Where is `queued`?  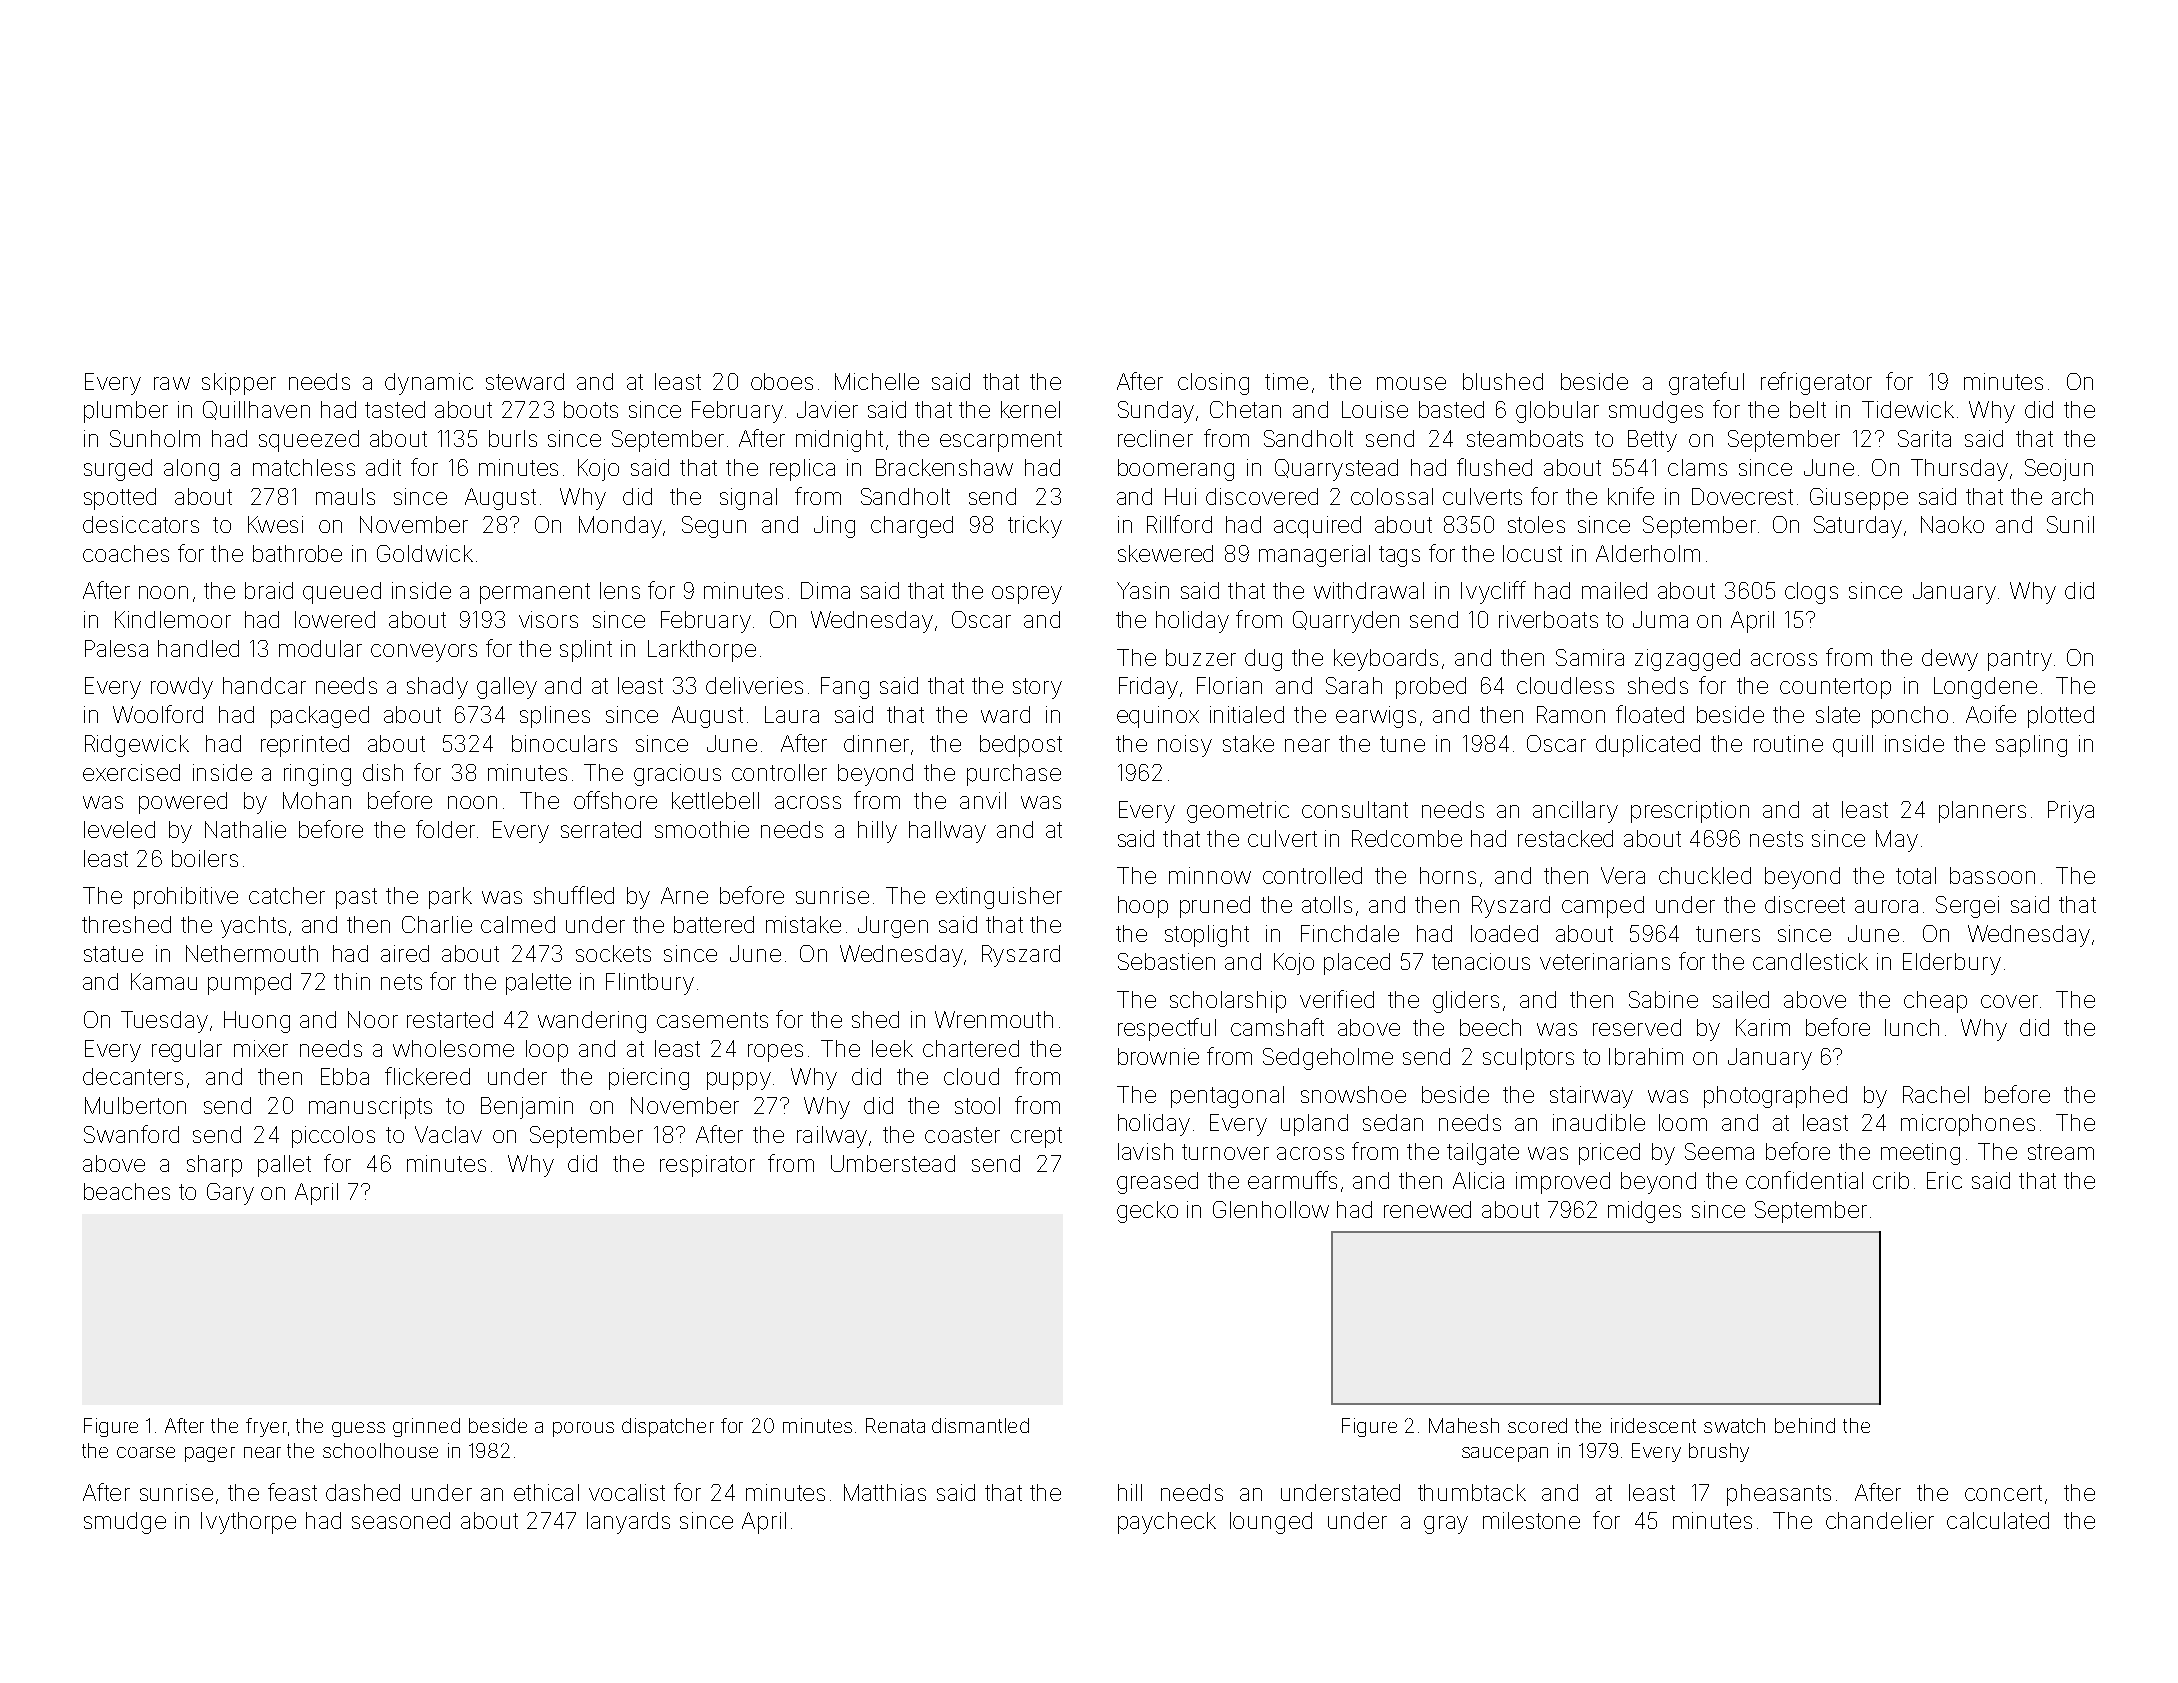 queued is located at coordinates (342, 593).
